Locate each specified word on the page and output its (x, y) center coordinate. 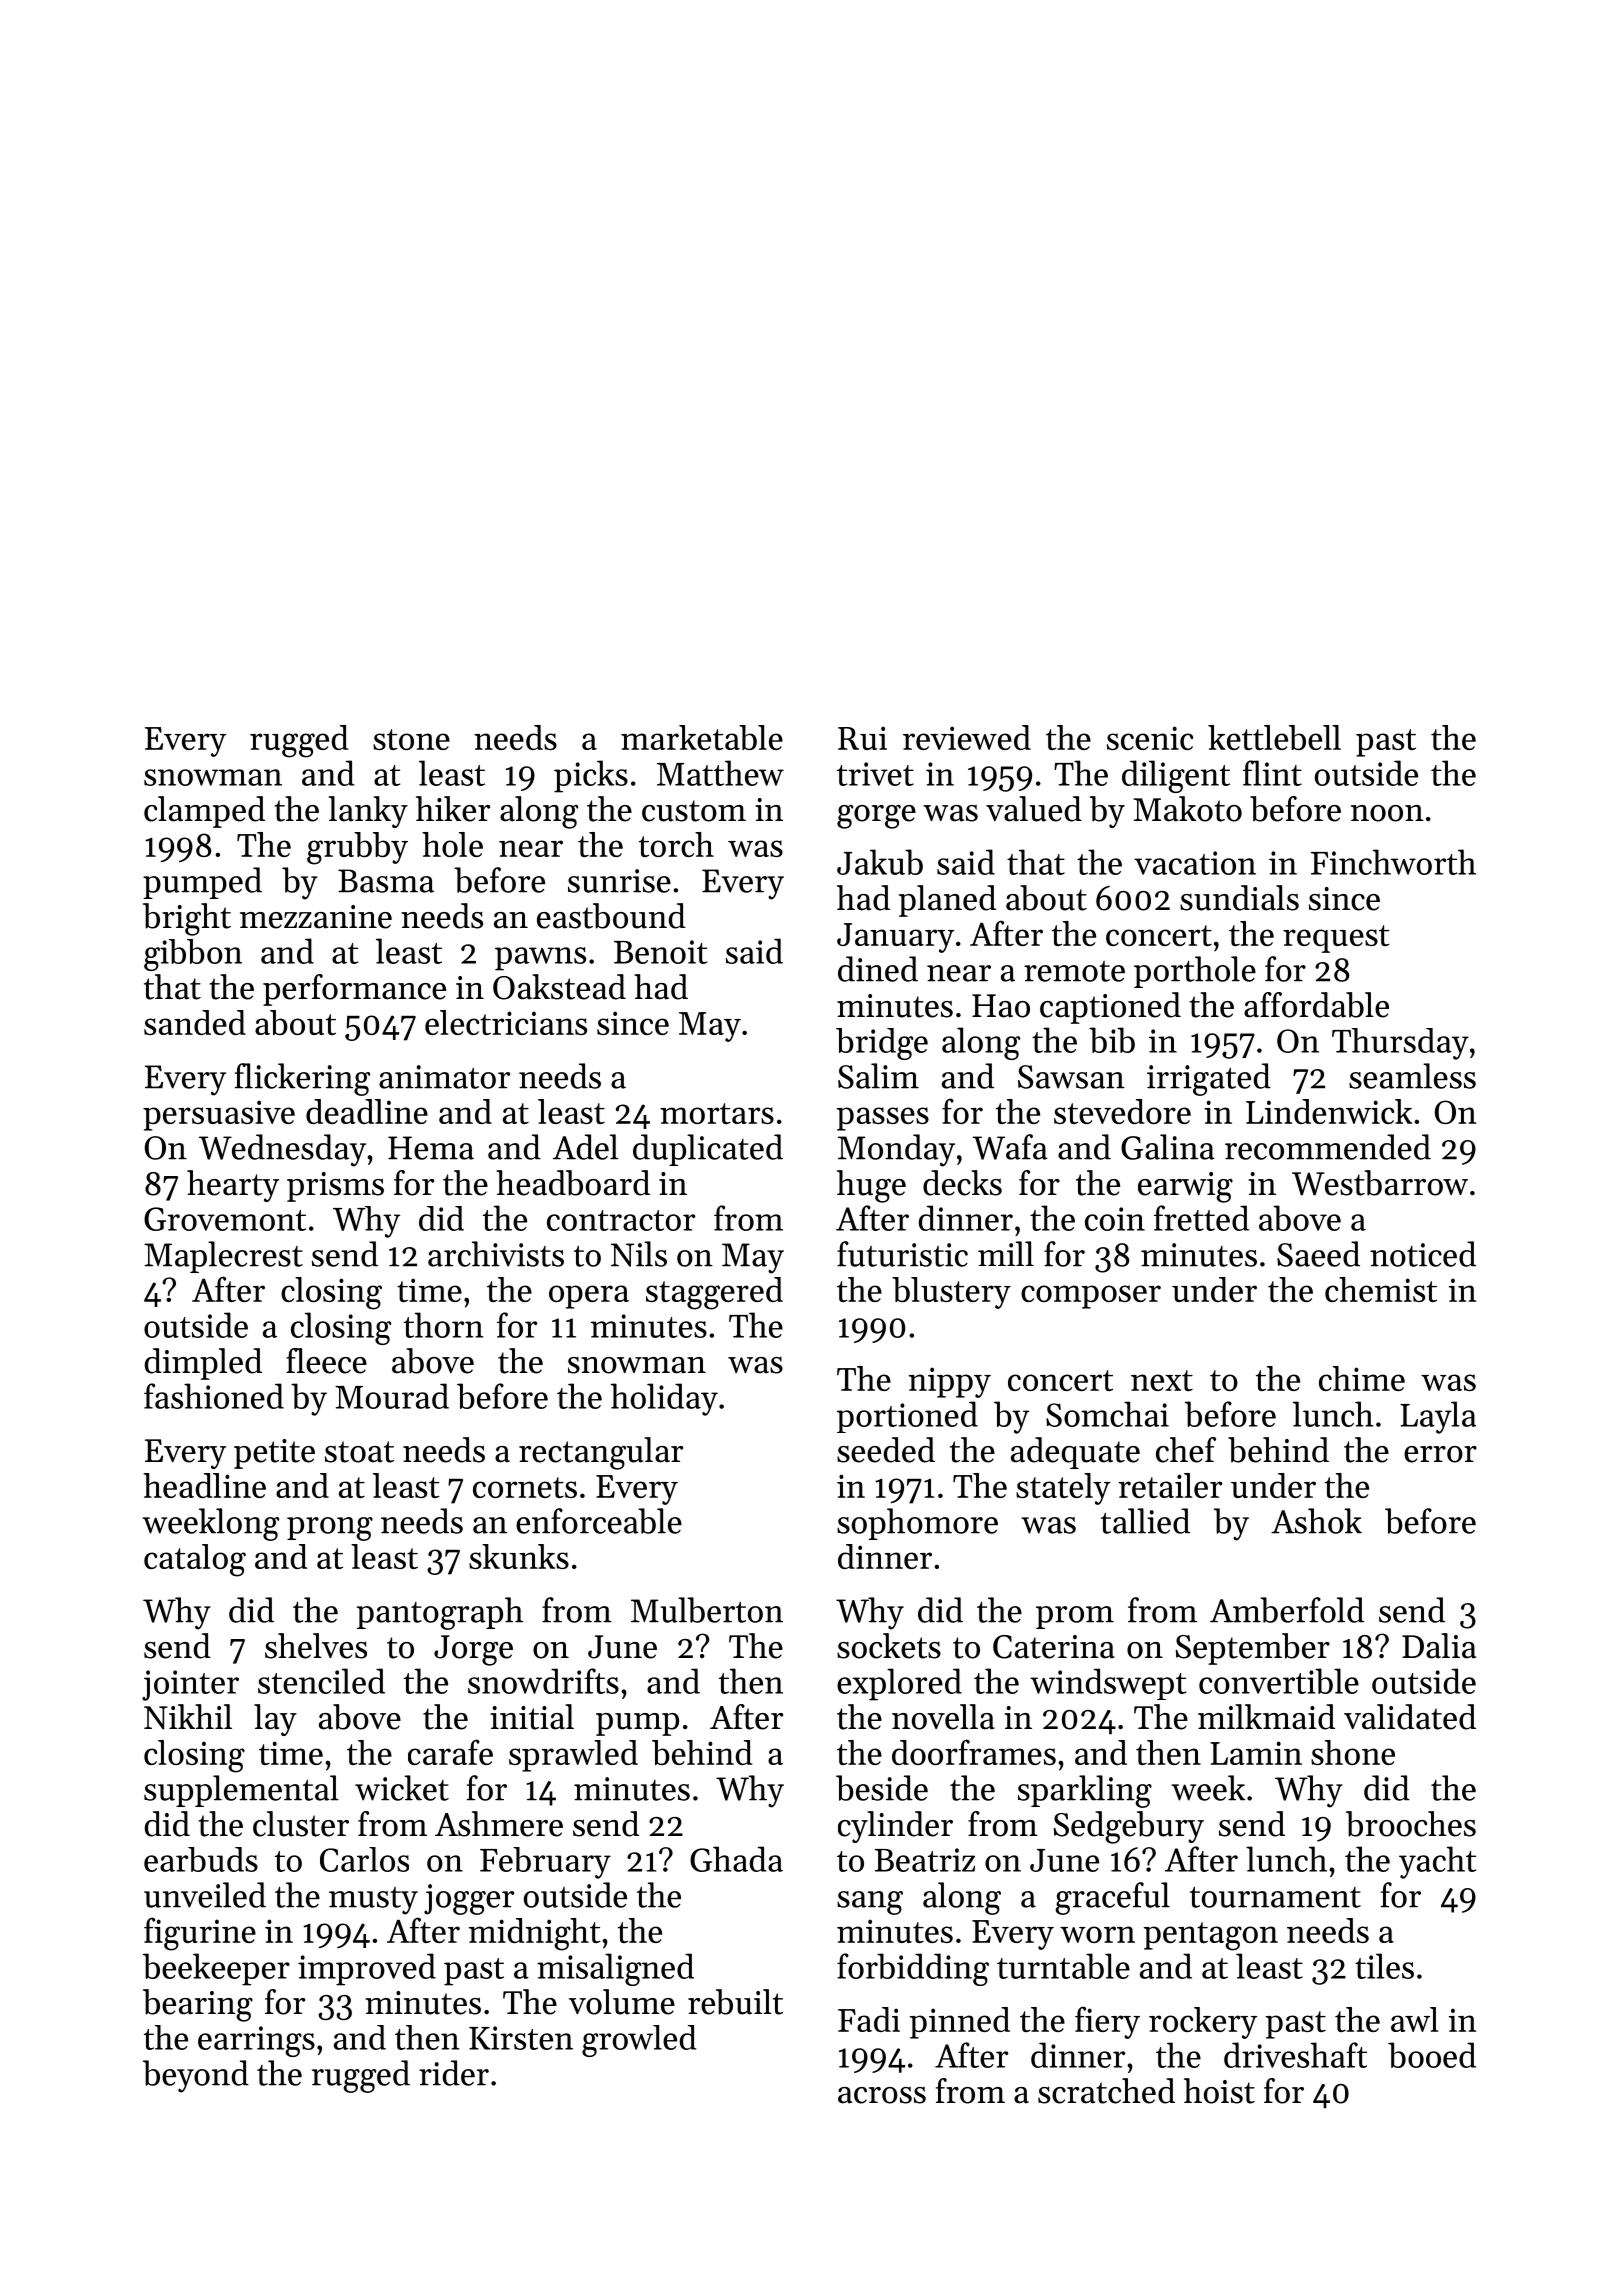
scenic (1150, 738)
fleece (326, 1361)
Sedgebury (1129, 1827)
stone (411, 739)
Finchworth (1393, 862)
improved (367, 1969)
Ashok (1316, 1521)
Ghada (736, 1859)
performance (354, 990)
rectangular (601, 1453)
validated (1410, 1717)
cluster (301, 1824)
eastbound (611, 916)
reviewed (967, 737)
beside (882, 1788)
